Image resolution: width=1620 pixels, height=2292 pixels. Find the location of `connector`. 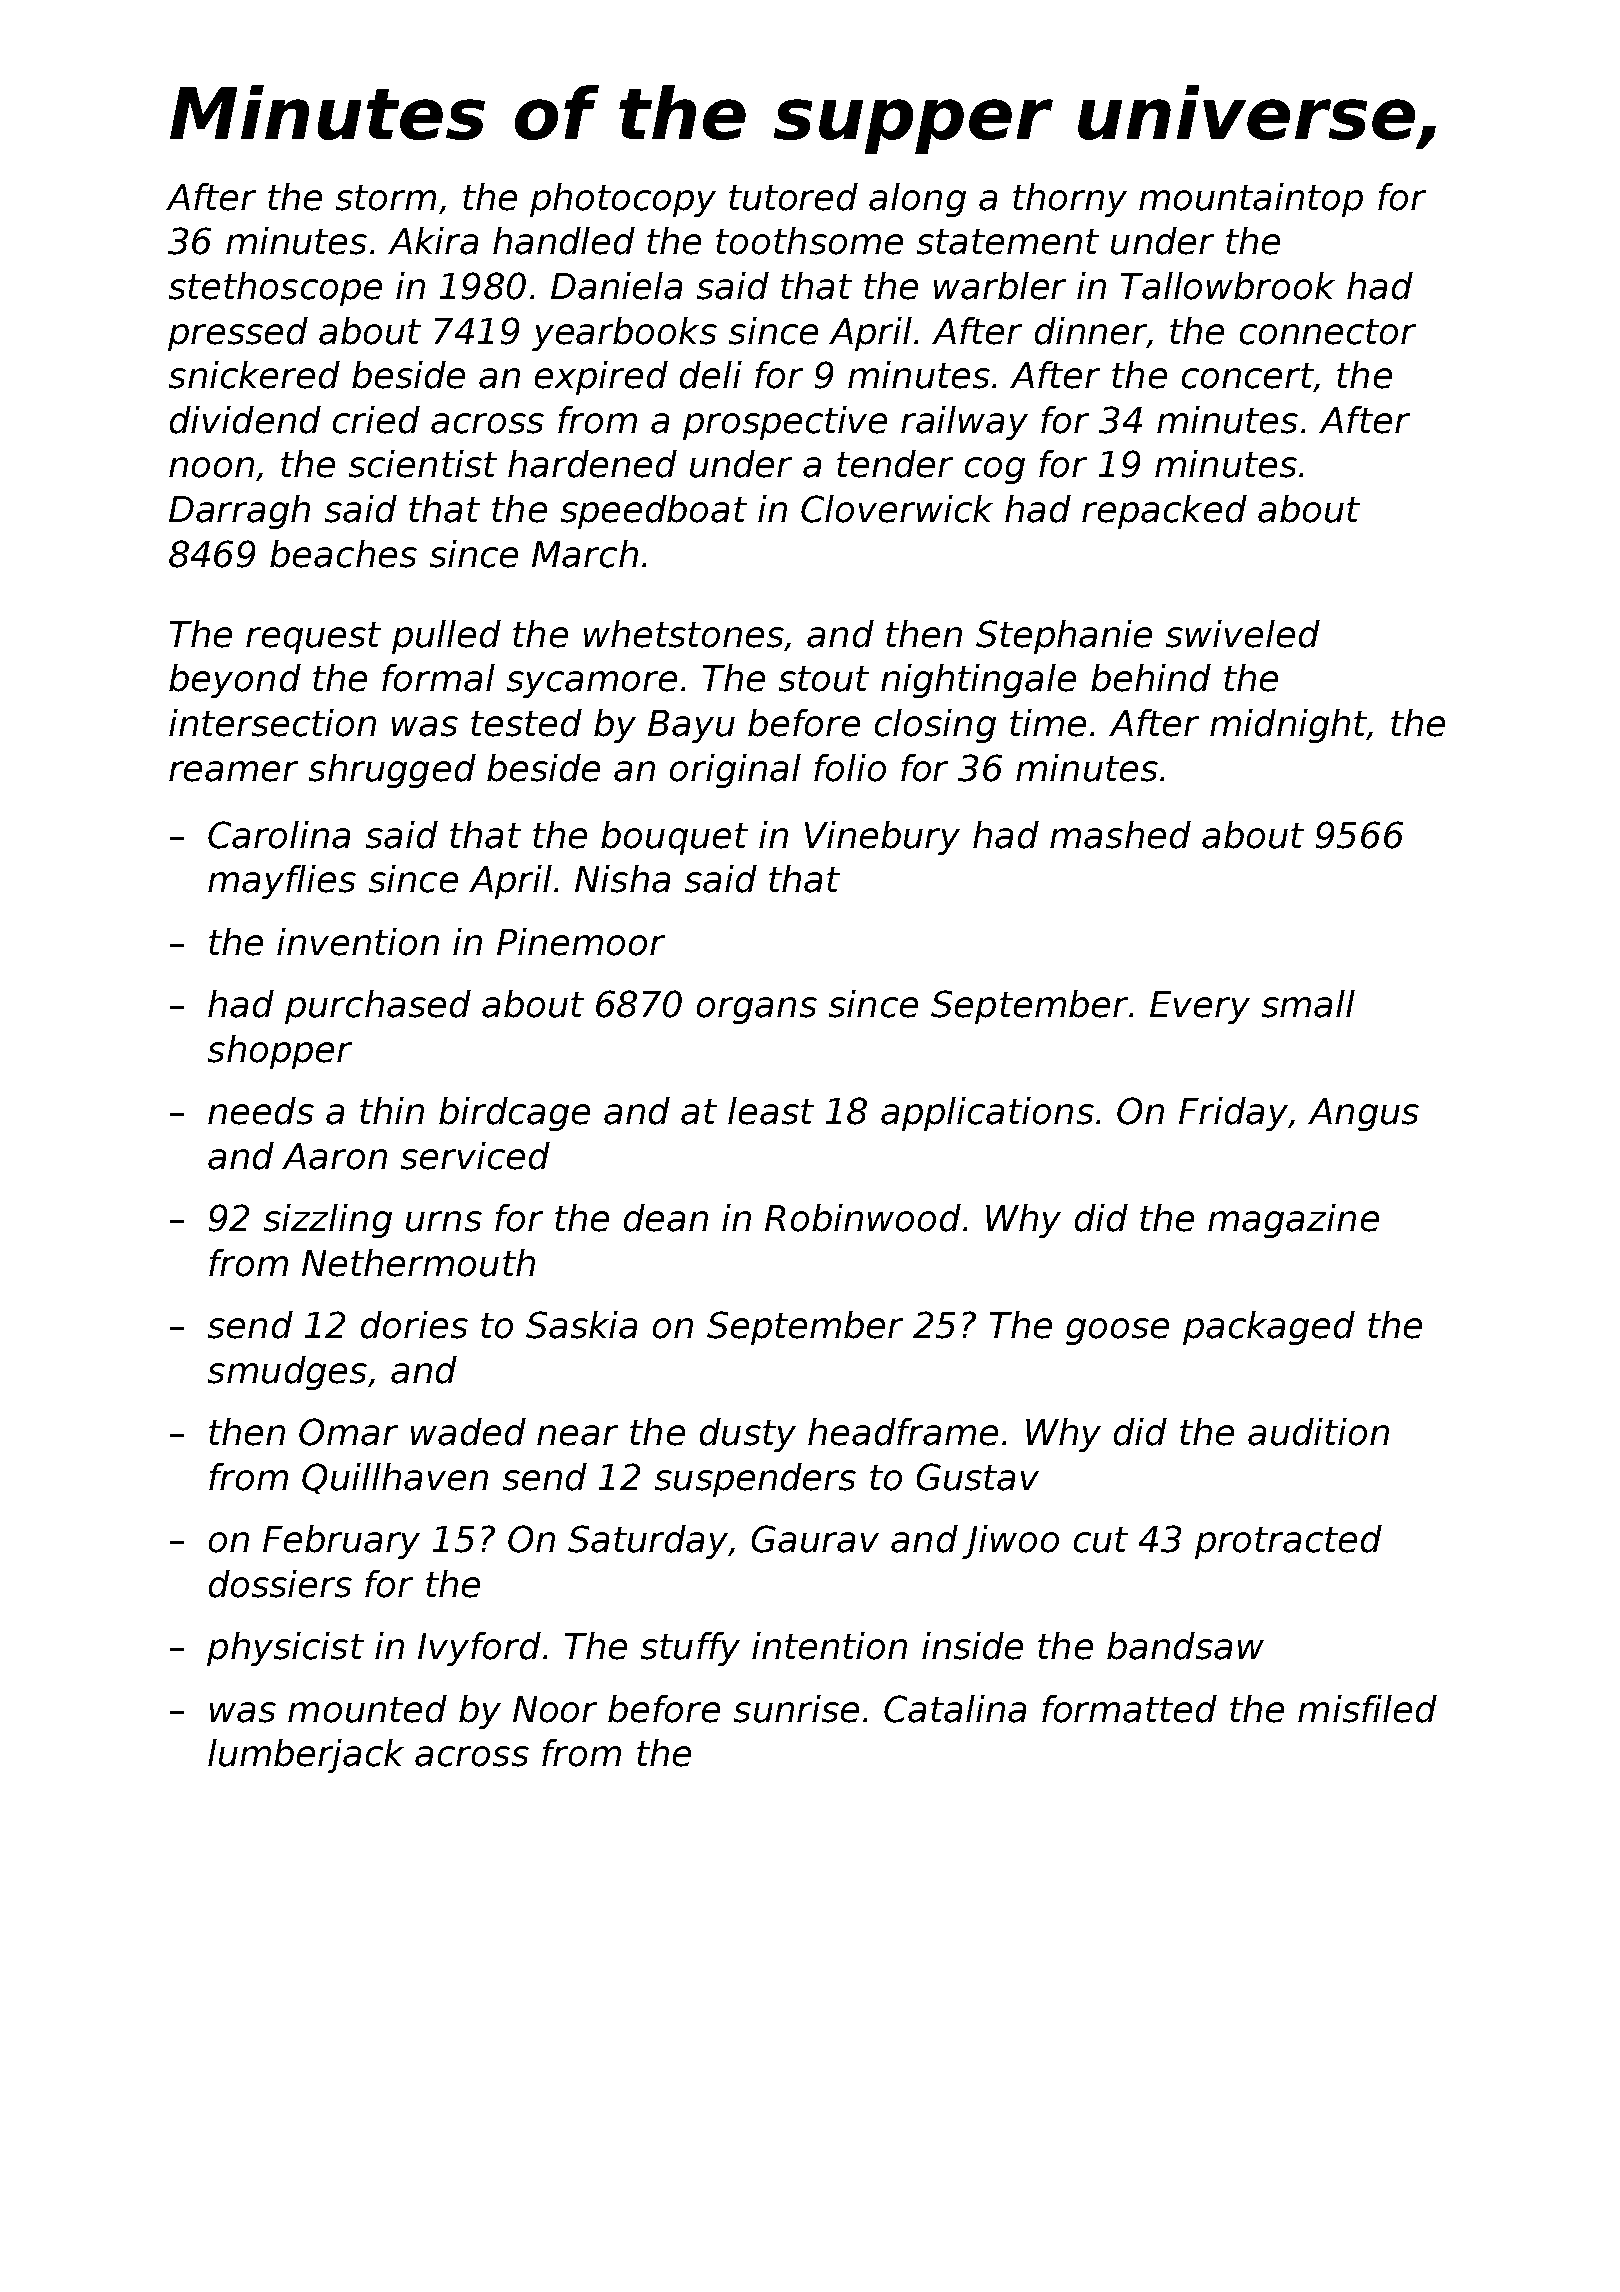

connector is located at coordinates (1328, 332).
